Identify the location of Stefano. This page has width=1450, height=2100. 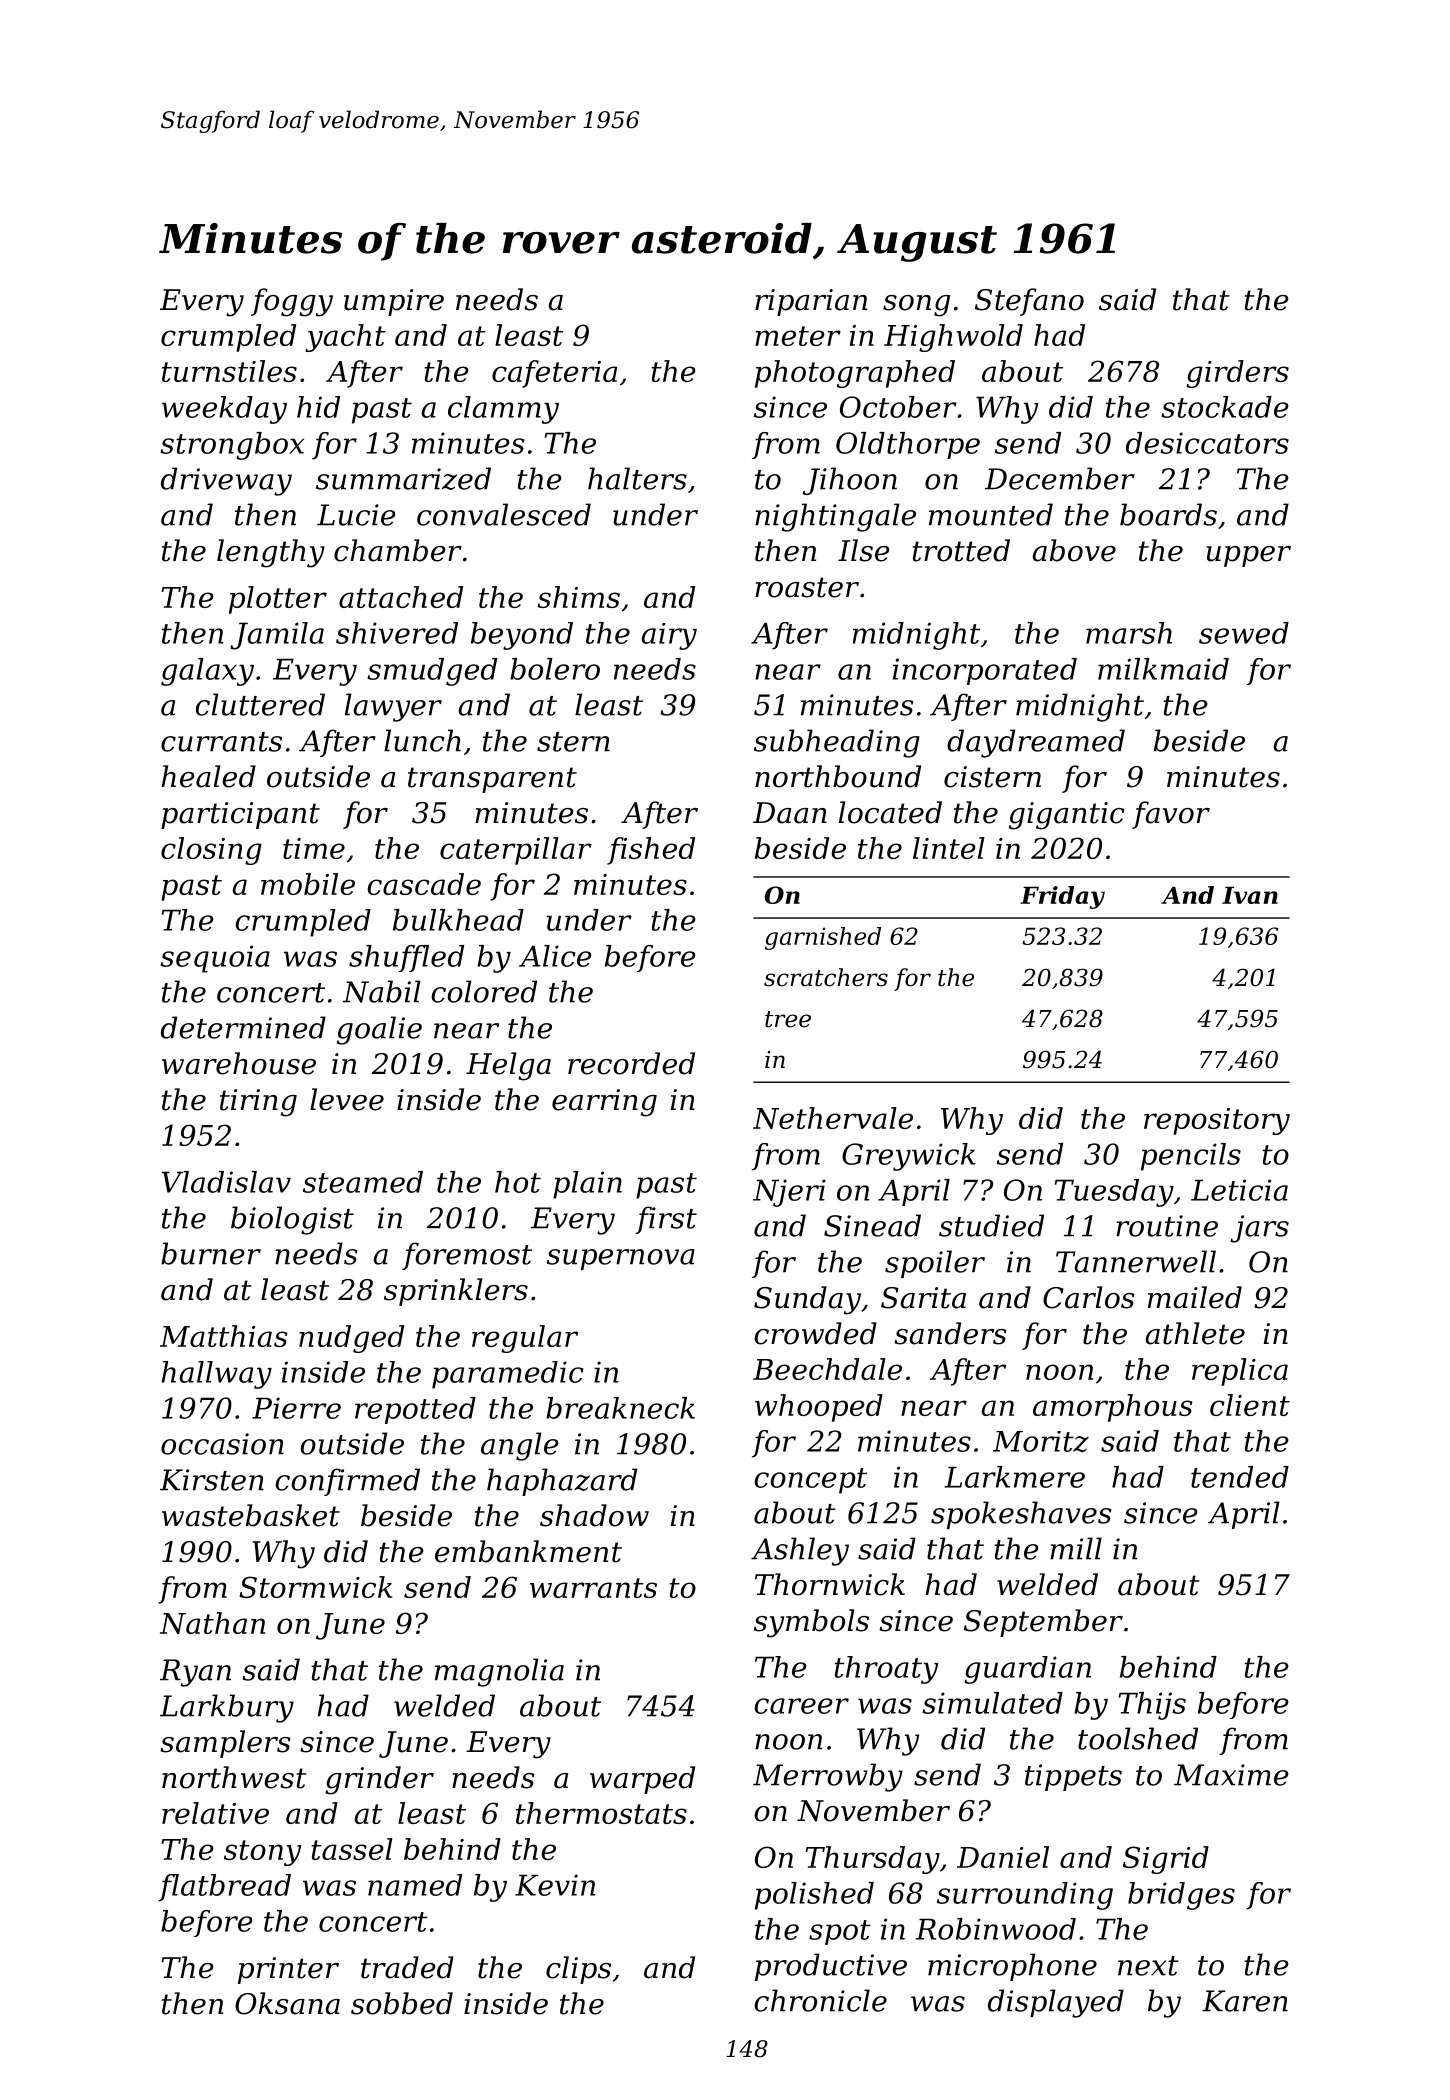
(1029, 302).
